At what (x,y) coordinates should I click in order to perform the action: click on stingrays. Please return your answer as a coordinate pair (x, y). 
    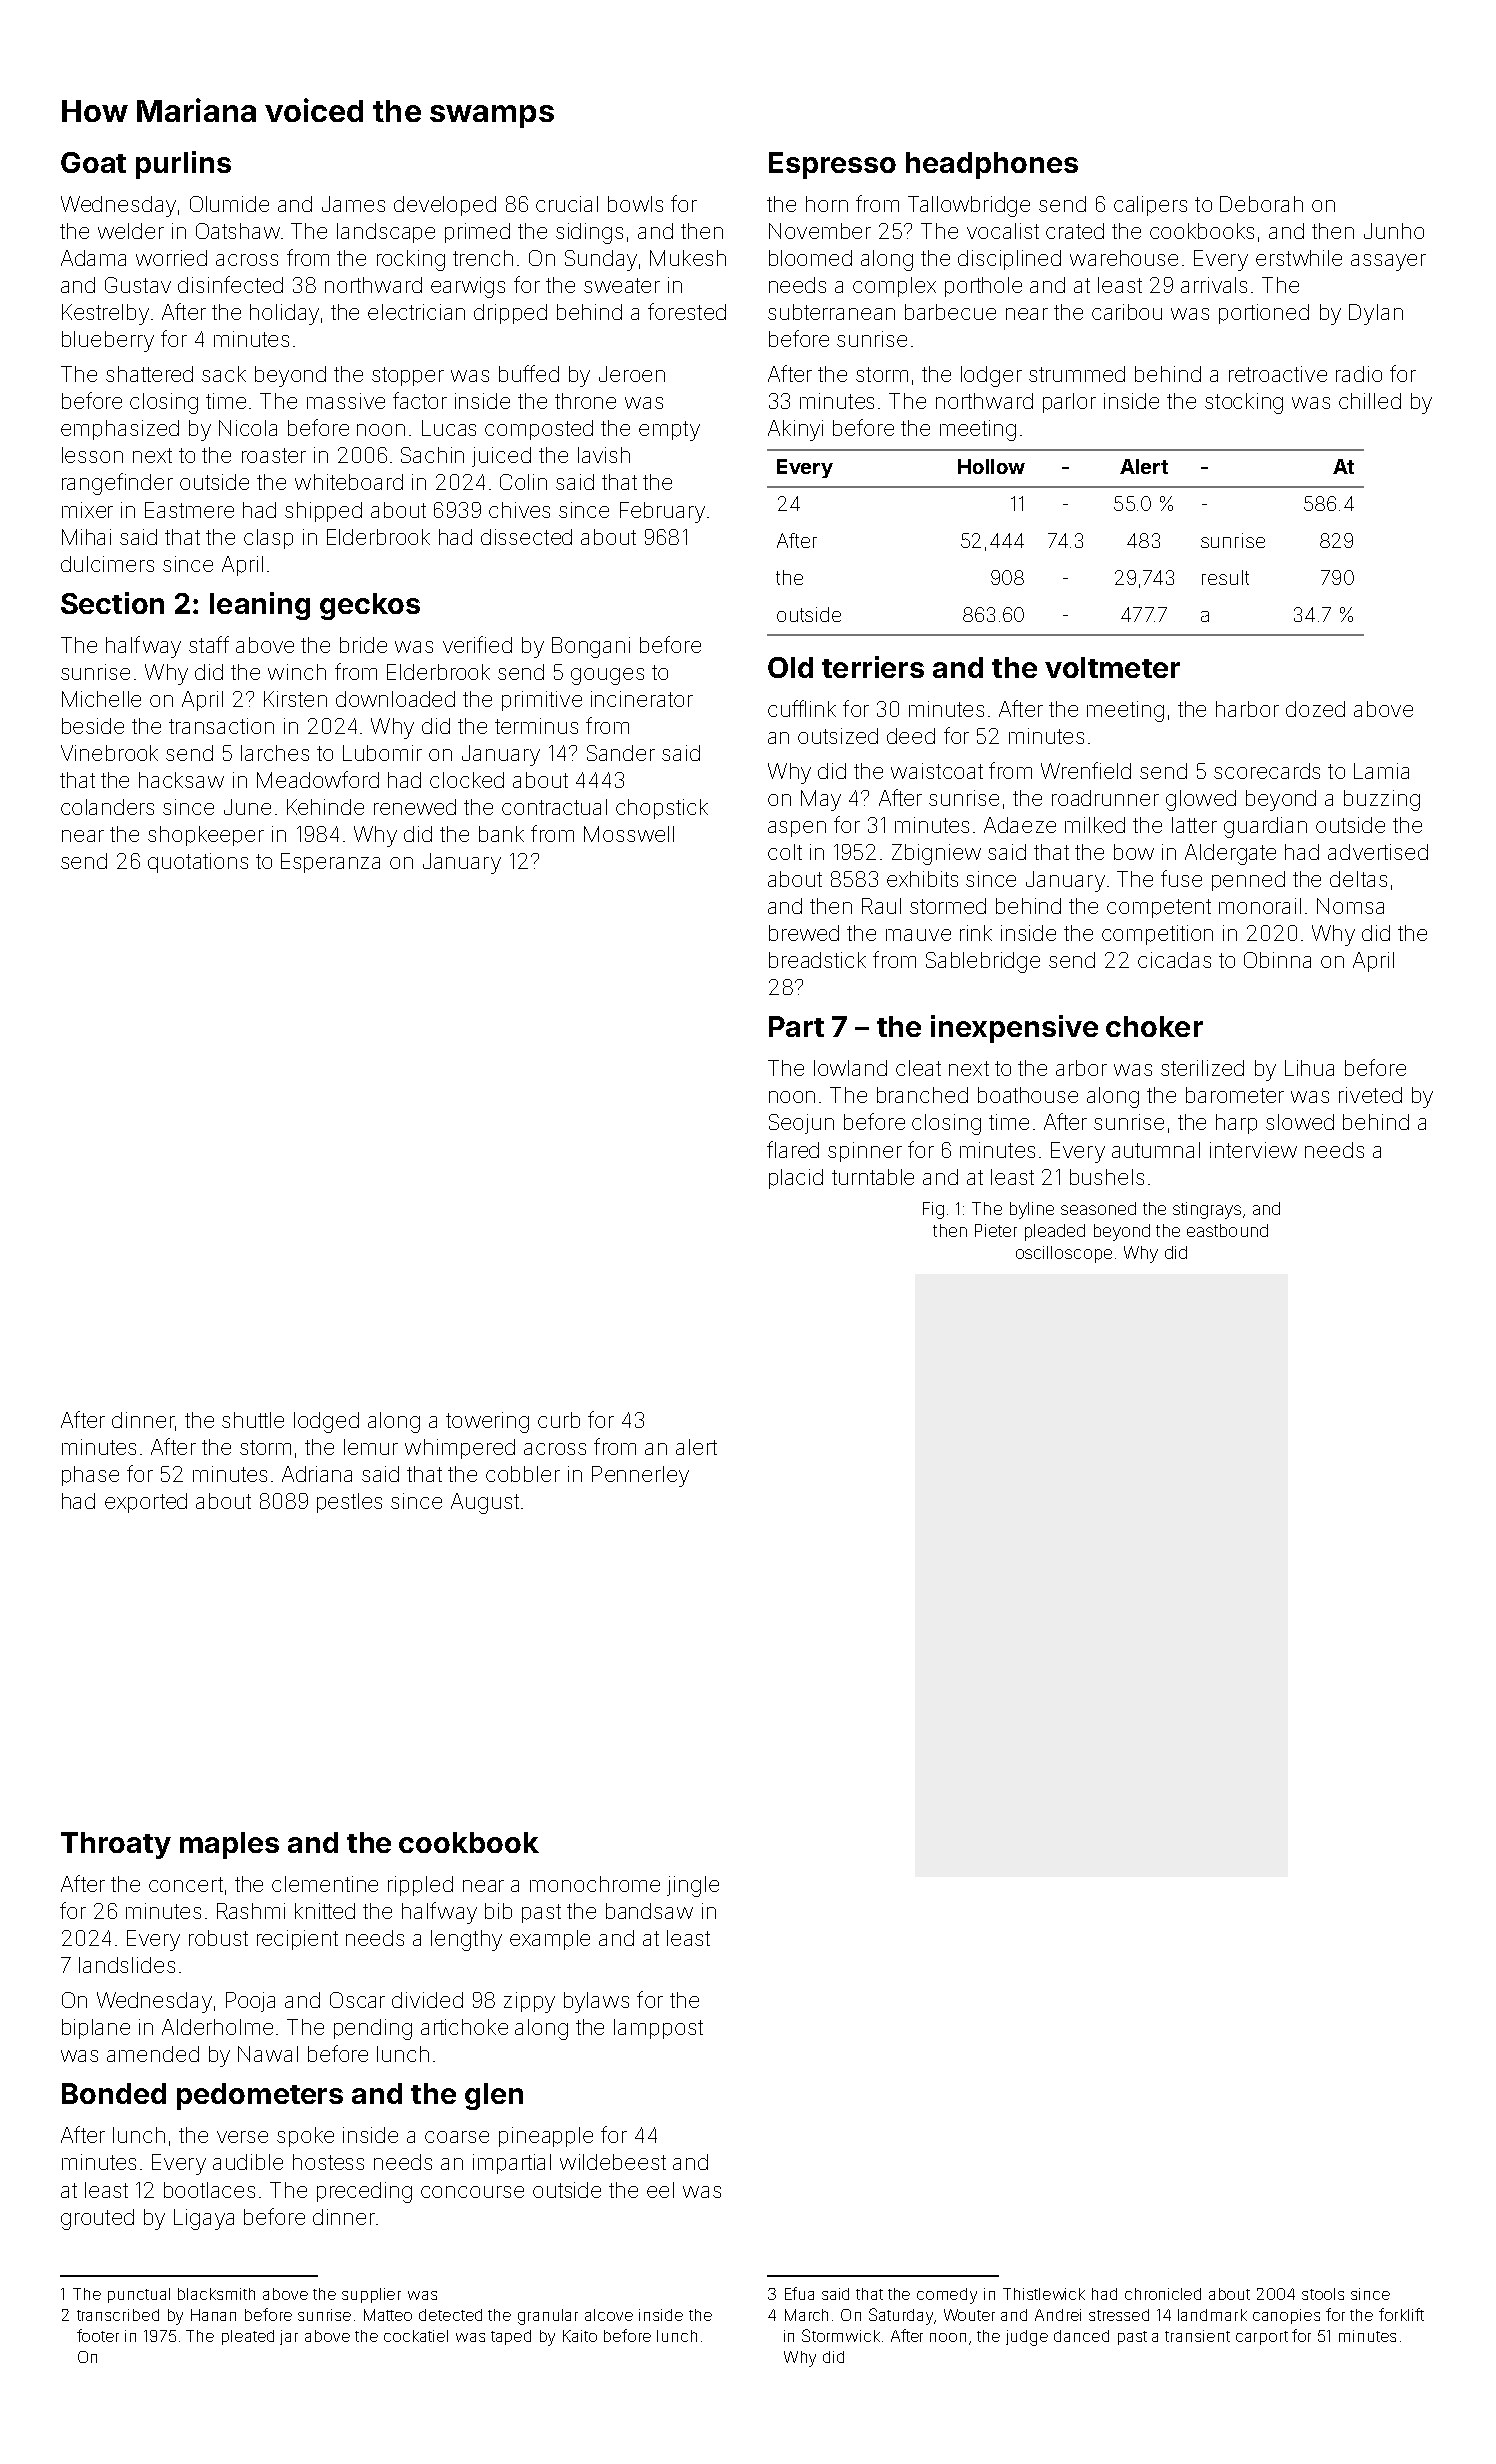
    Looking at the image, I should click on (1207, 1210).
